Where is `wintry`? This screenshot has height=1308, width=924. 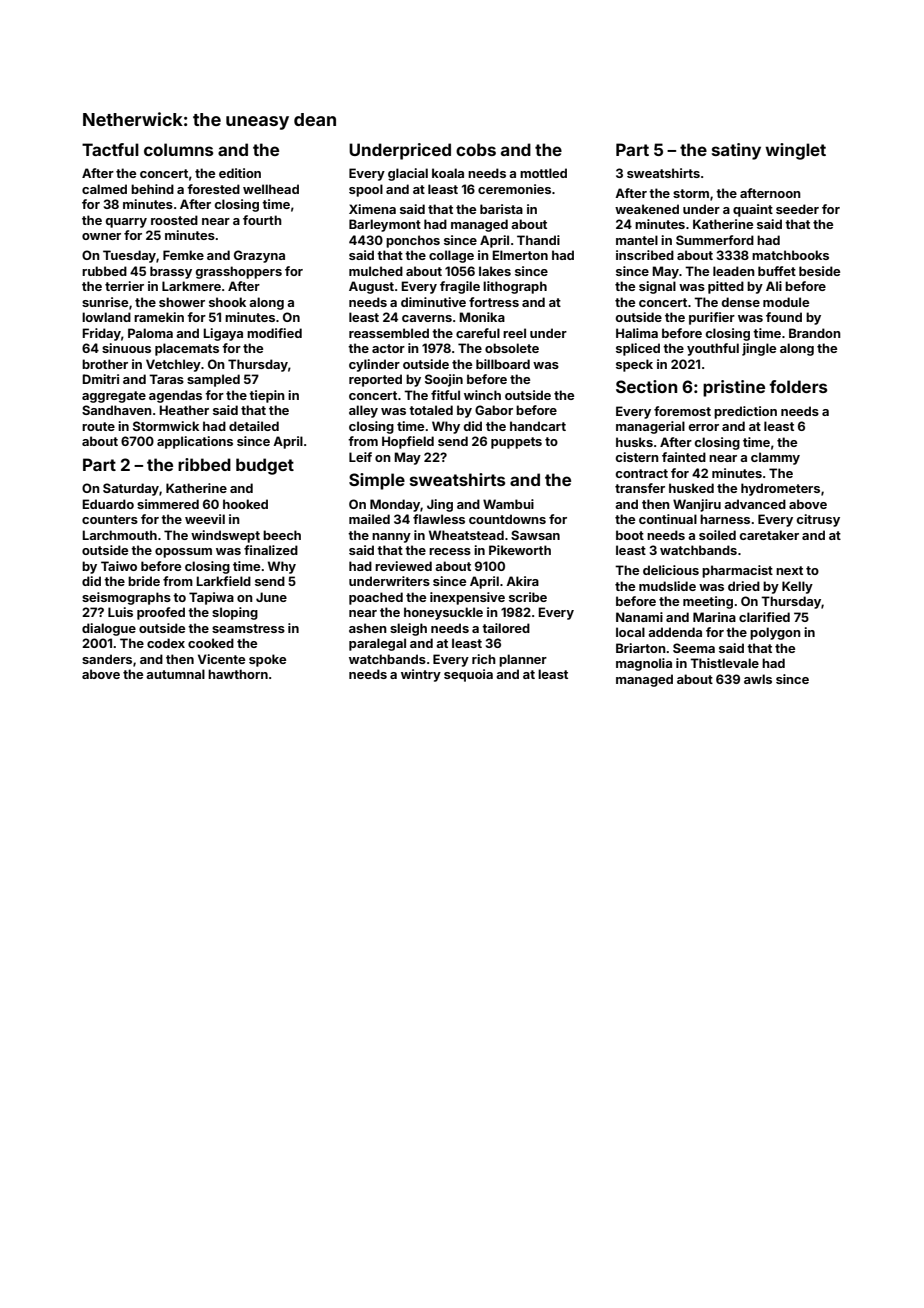 wintry is located at coordinates (421, 675).
